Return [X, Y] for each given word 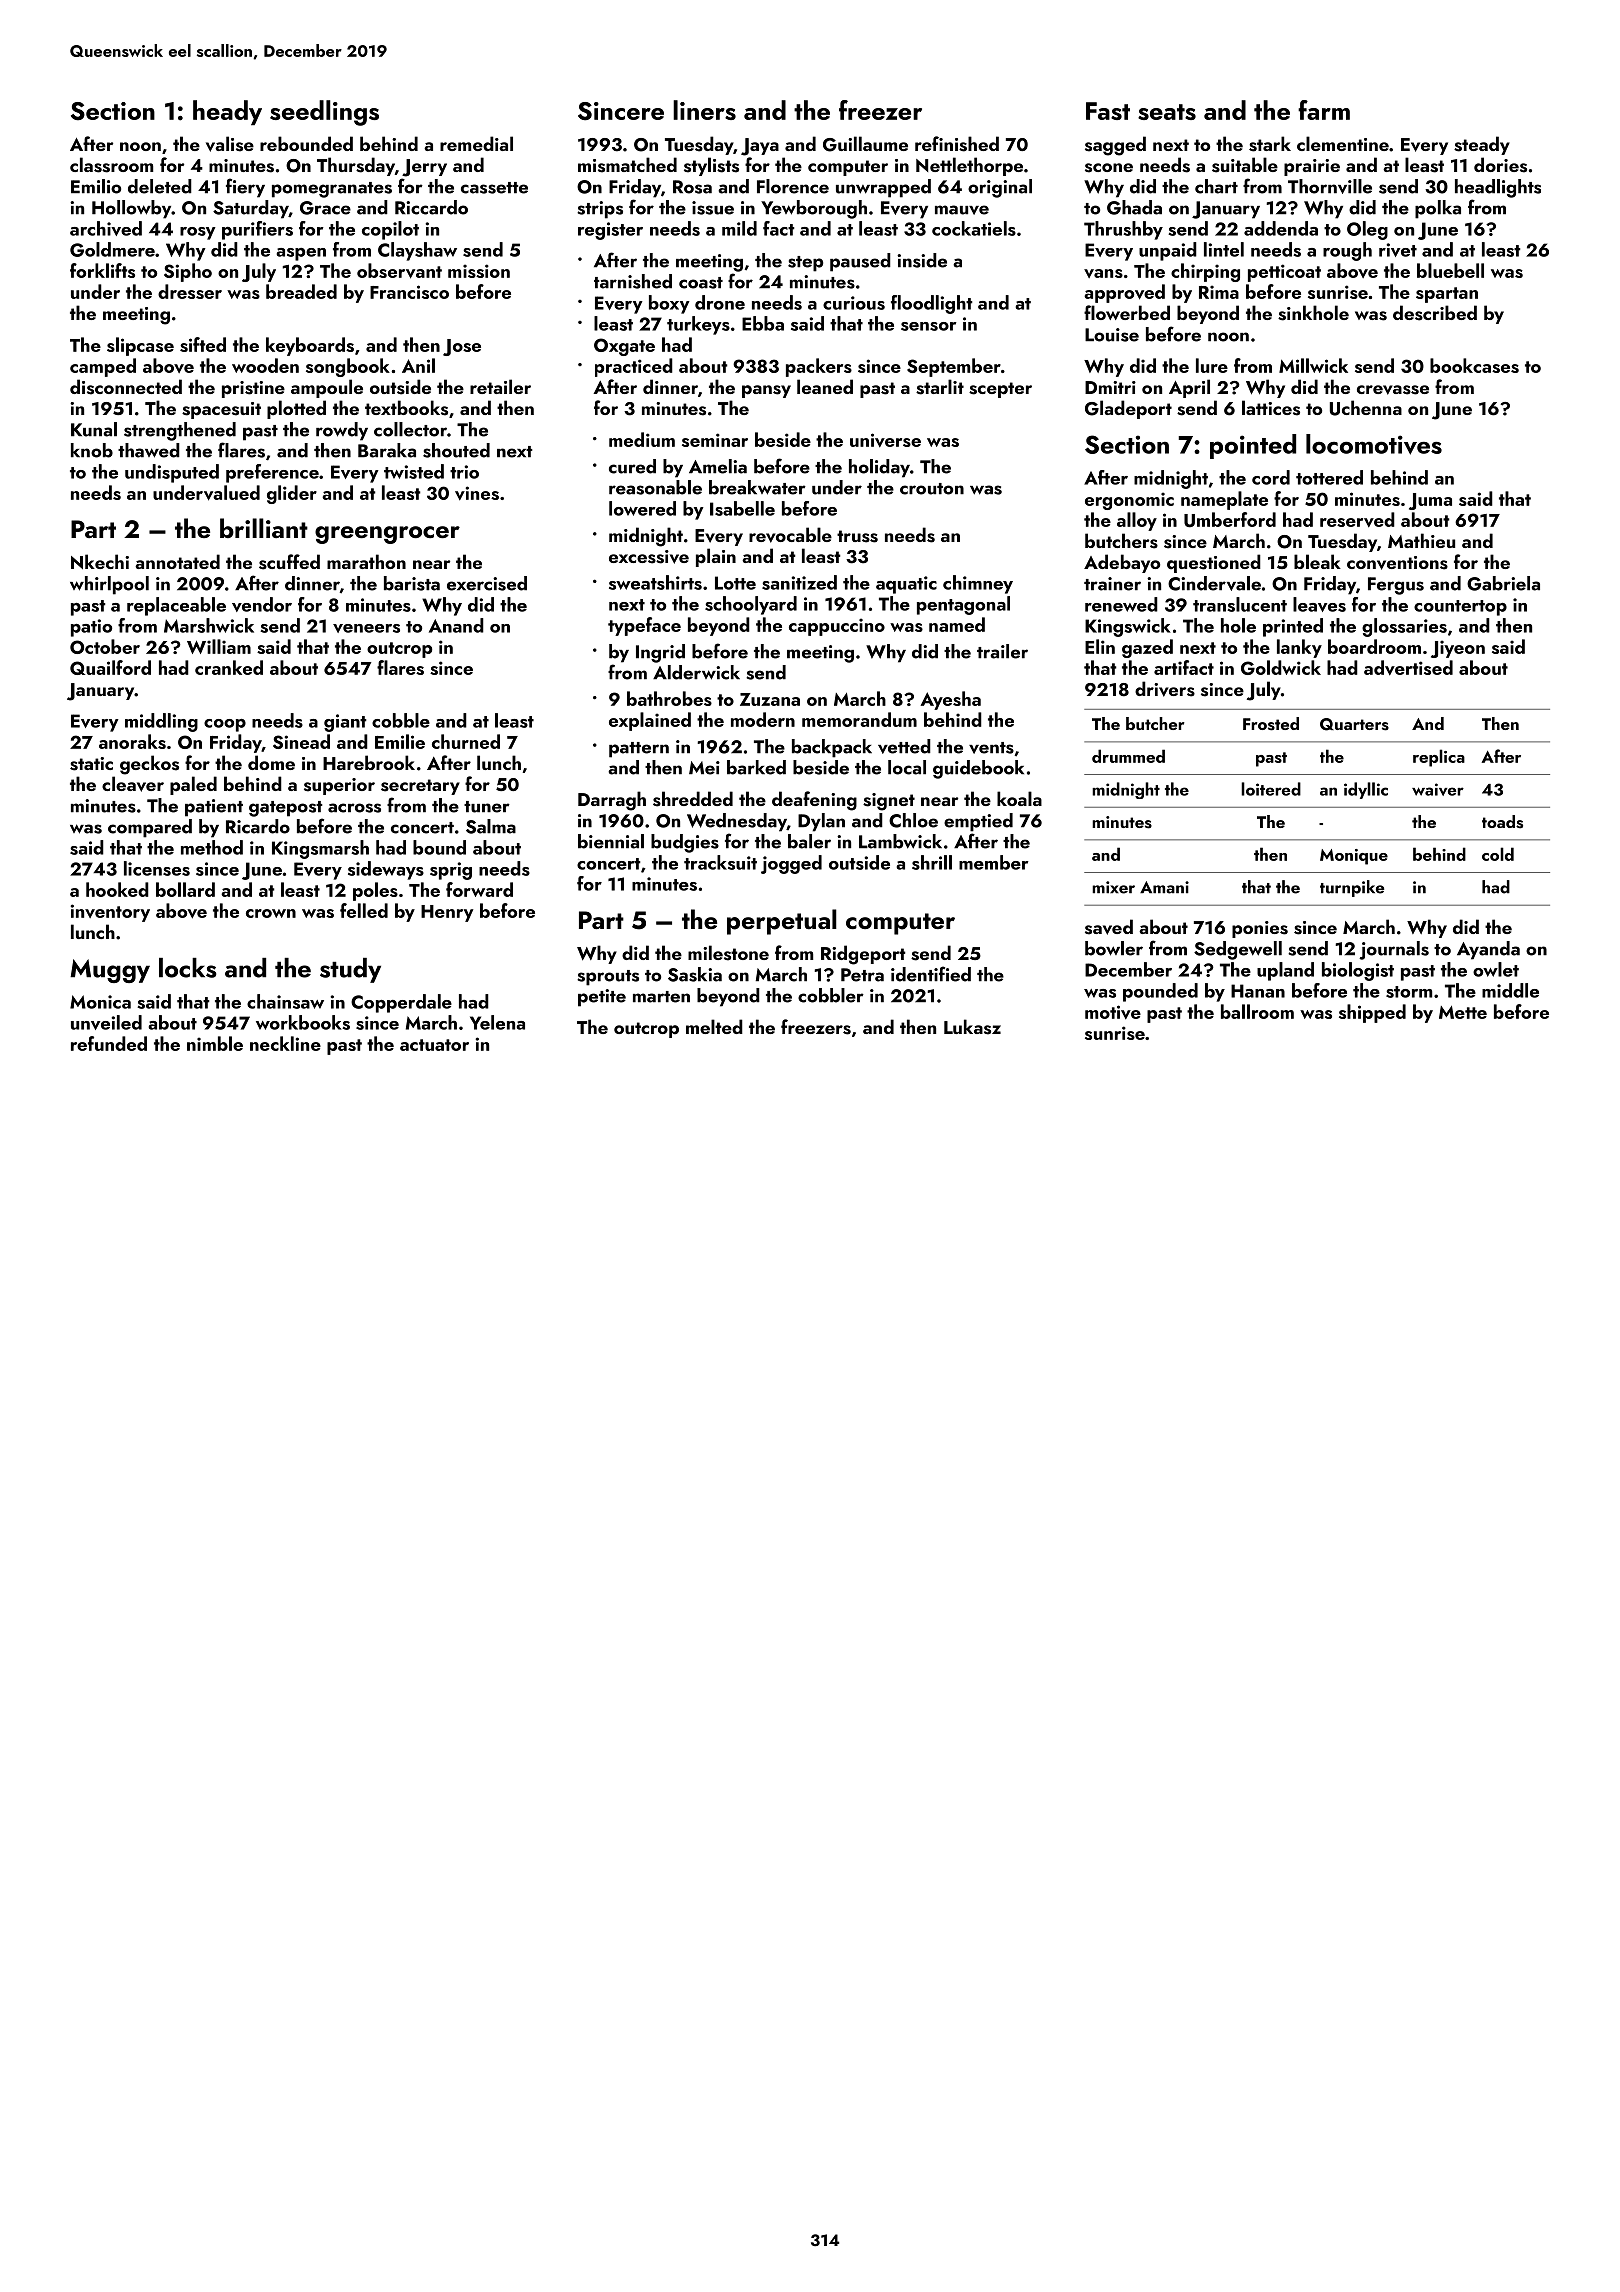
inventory [110, 913]
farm [1324, 110]
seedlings [324, 113]
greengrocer [387, 535]
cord [1271, 477]
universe [885, 440]
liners [704, 110]
